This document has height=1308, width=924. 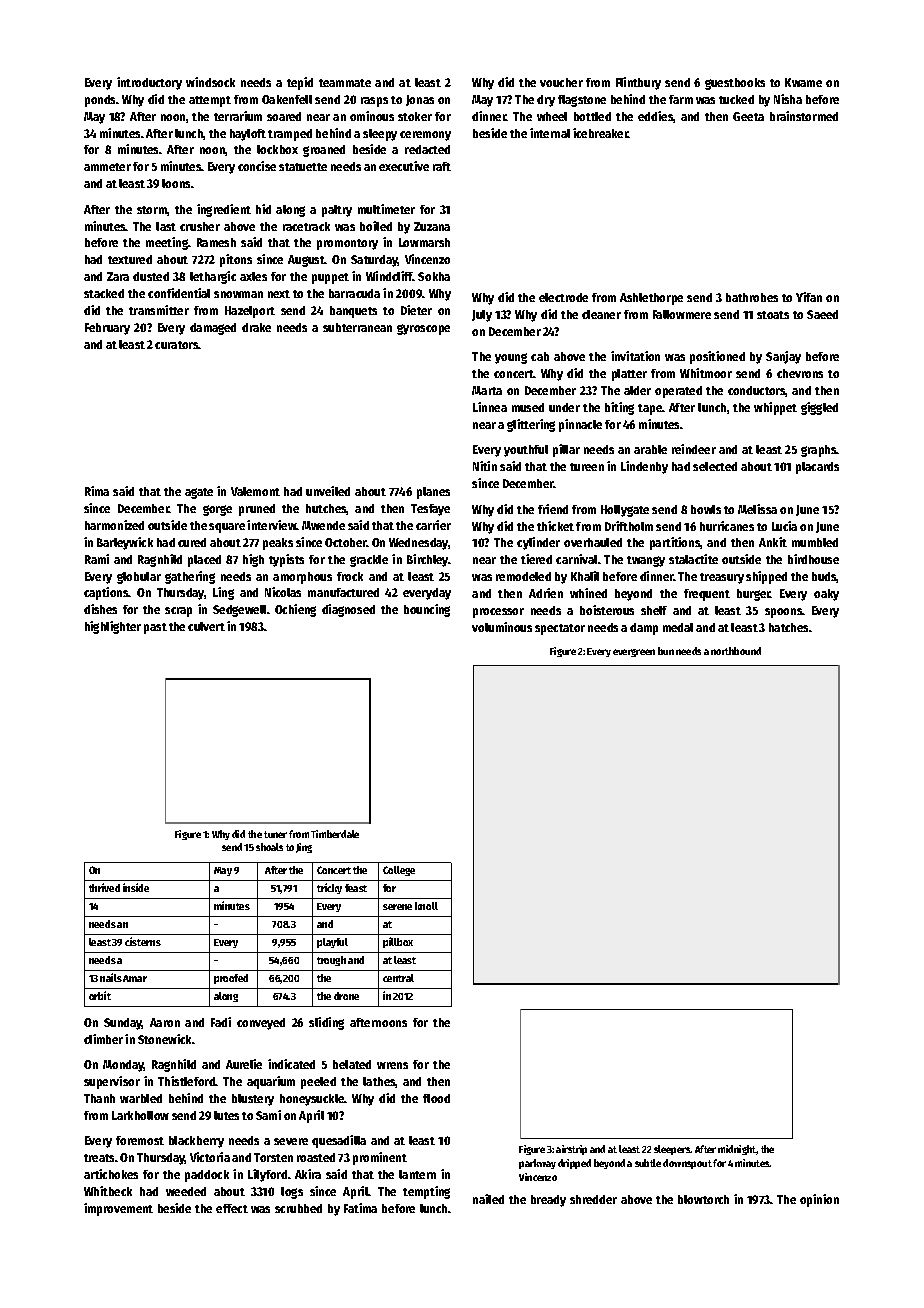 What do you see at coordinates (399, 871) in the document?
I see `College` at bounding box center [399, 871].
